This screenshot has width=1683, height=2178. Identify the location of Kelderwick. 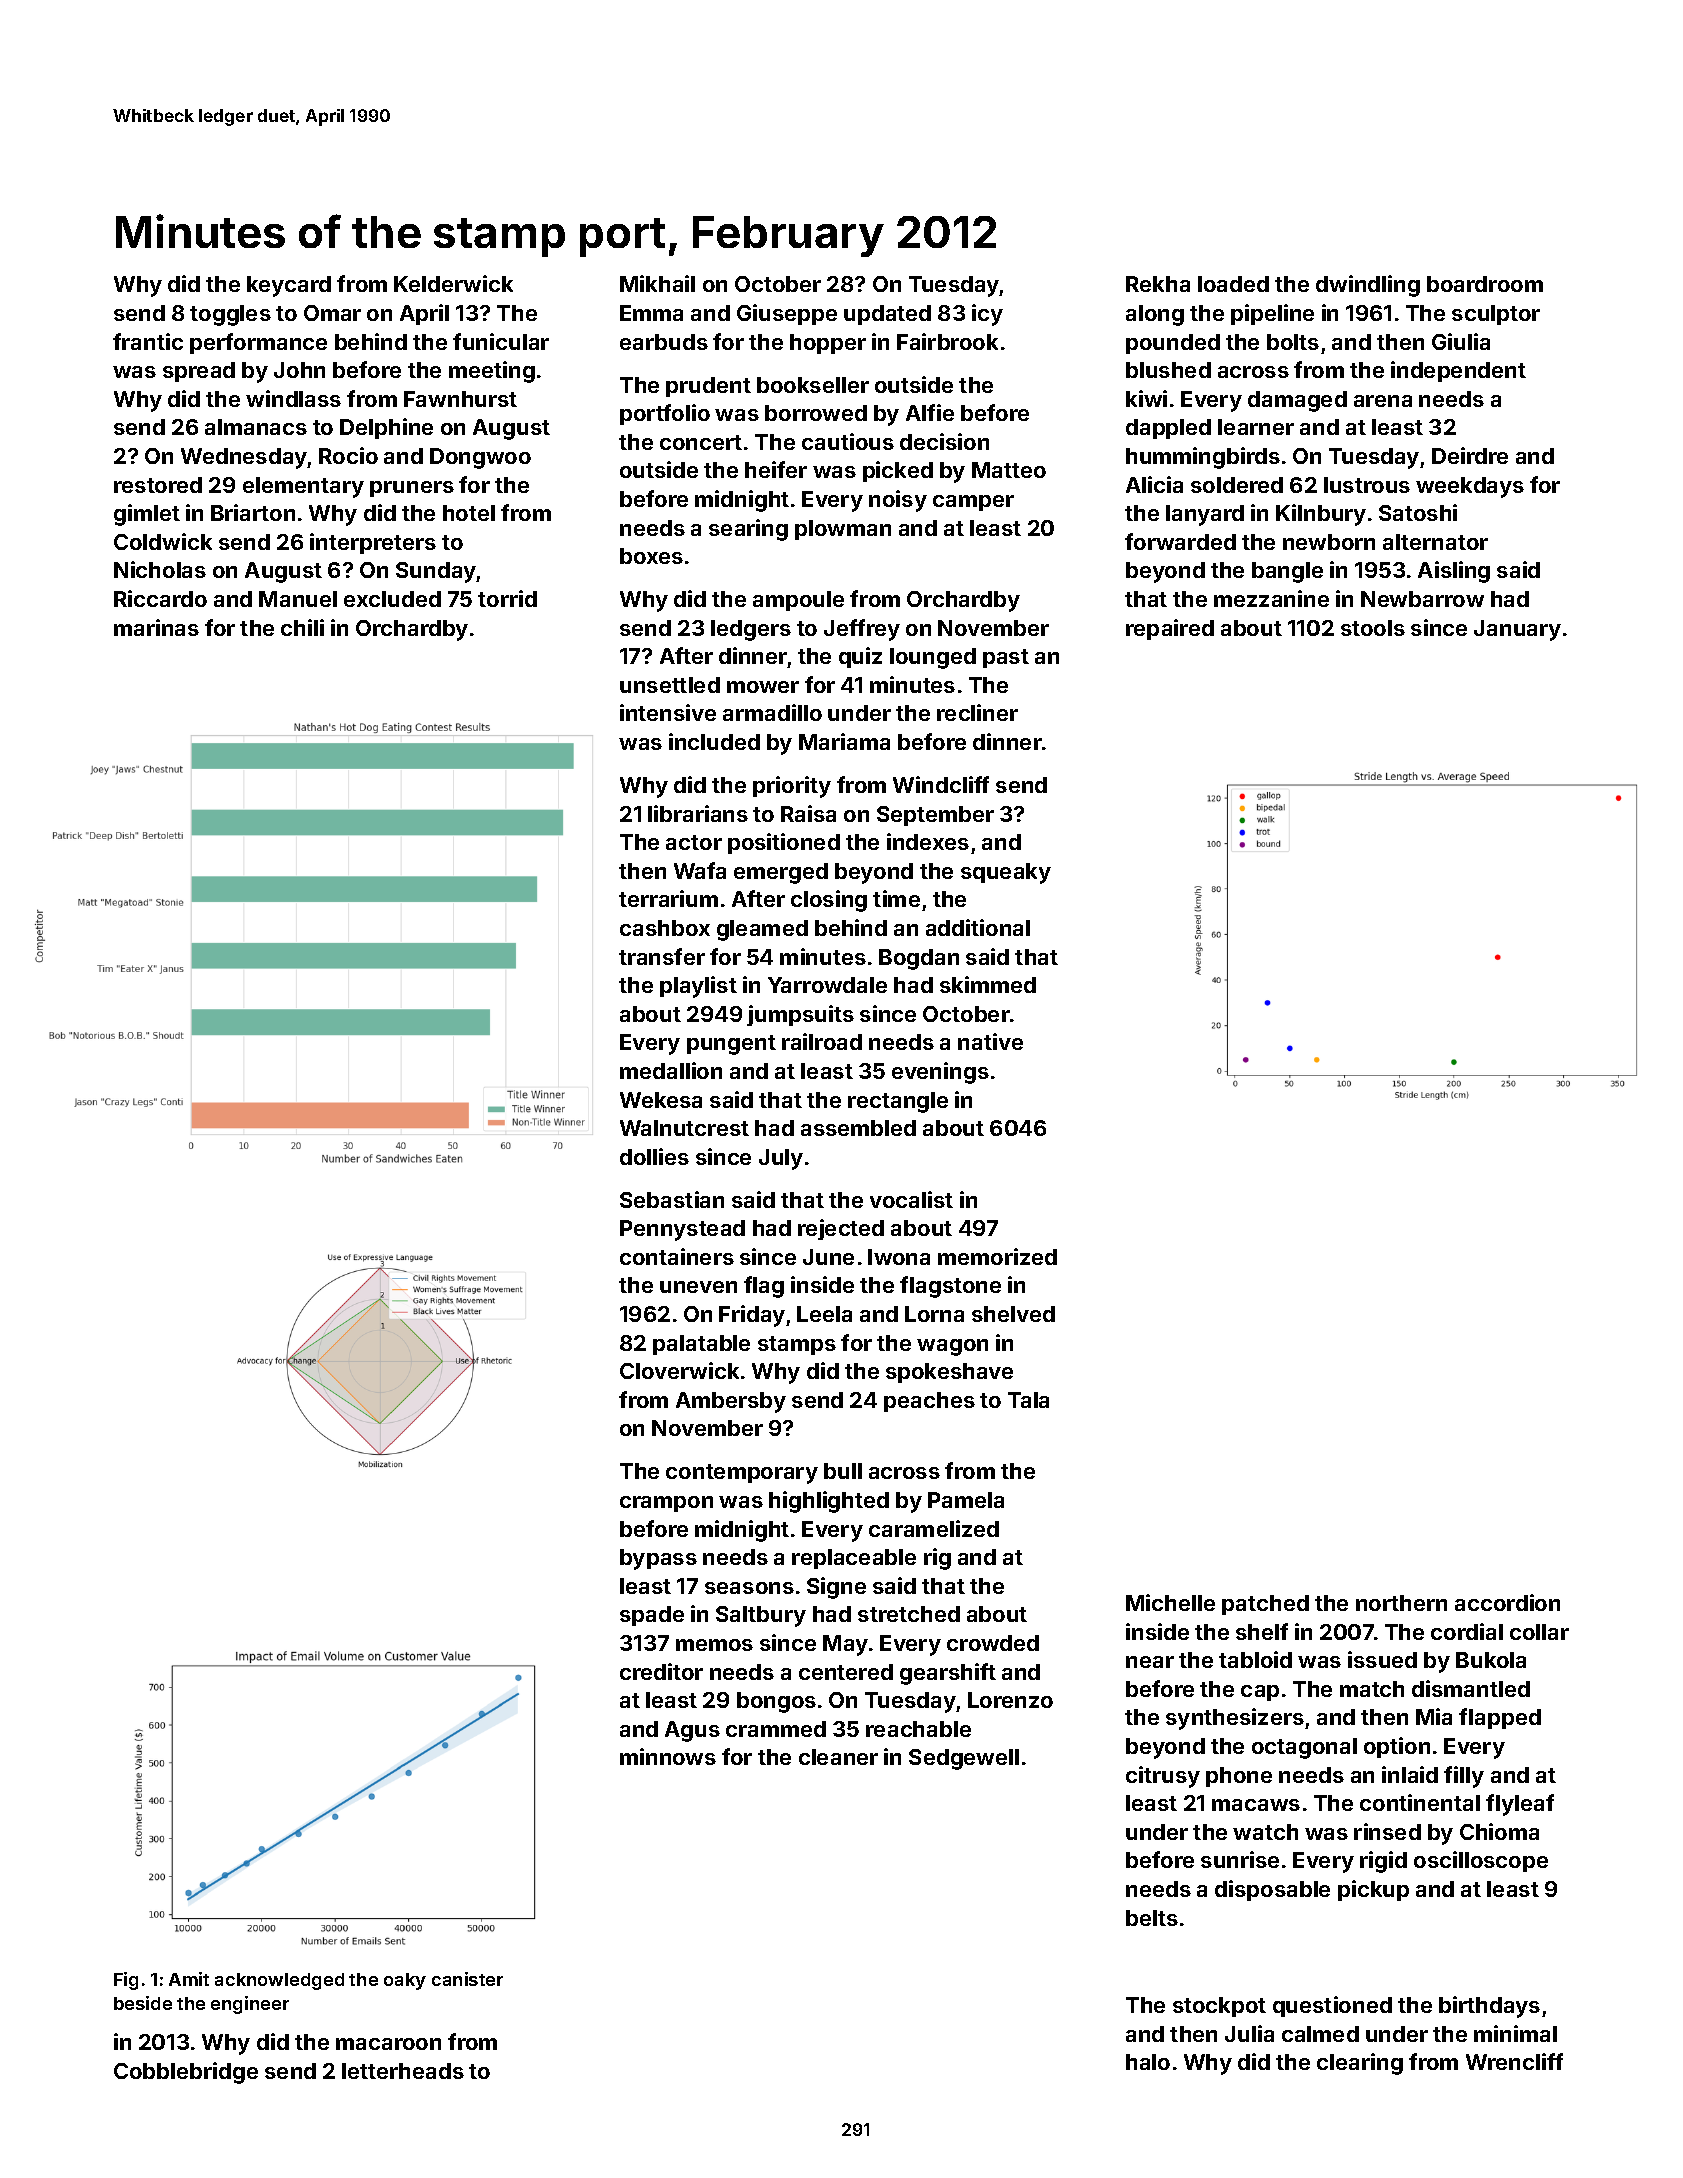
(453, 283).
